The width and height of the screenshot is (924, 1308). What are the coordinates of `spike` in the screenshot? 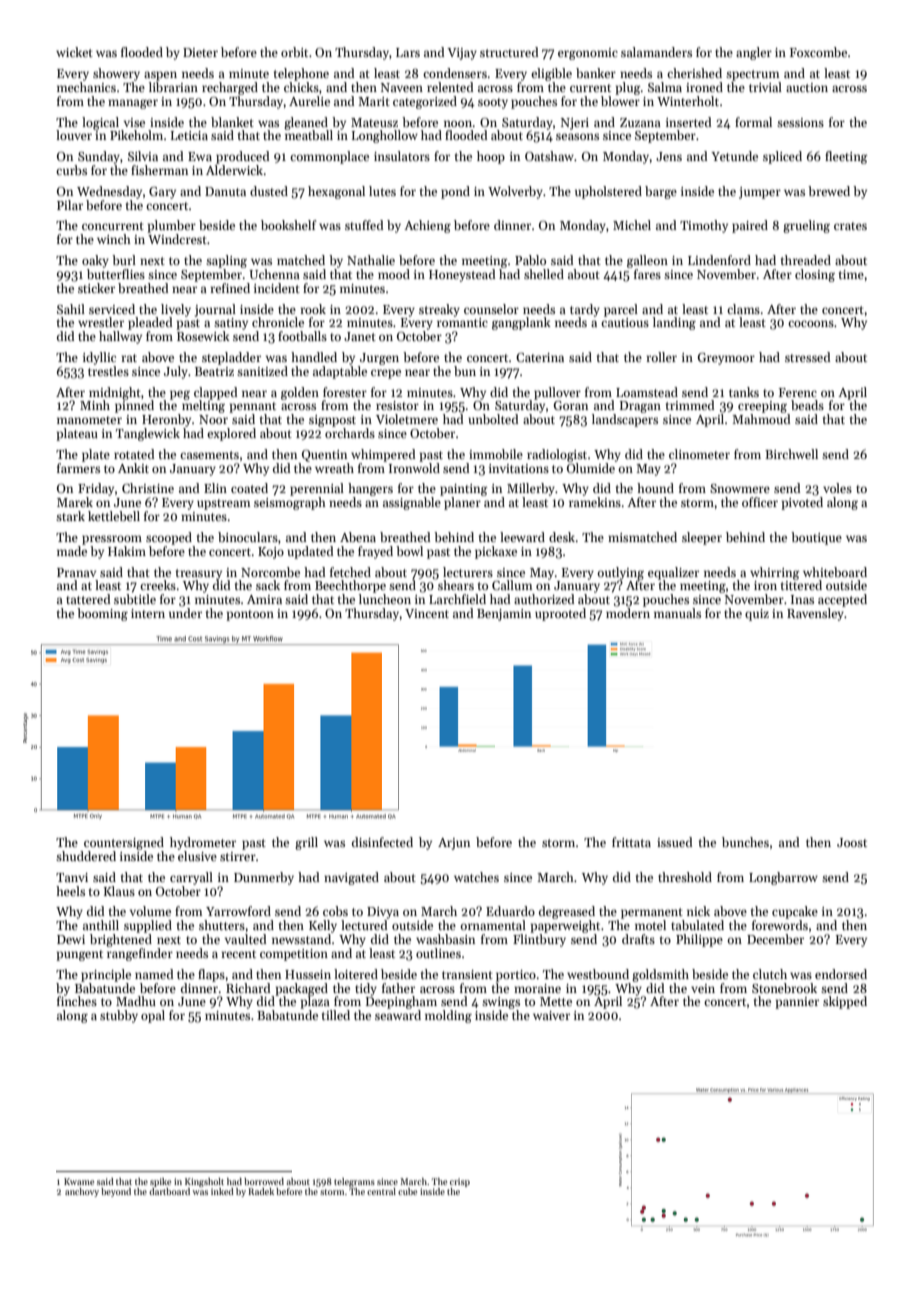 It's located at (160, 1182).
